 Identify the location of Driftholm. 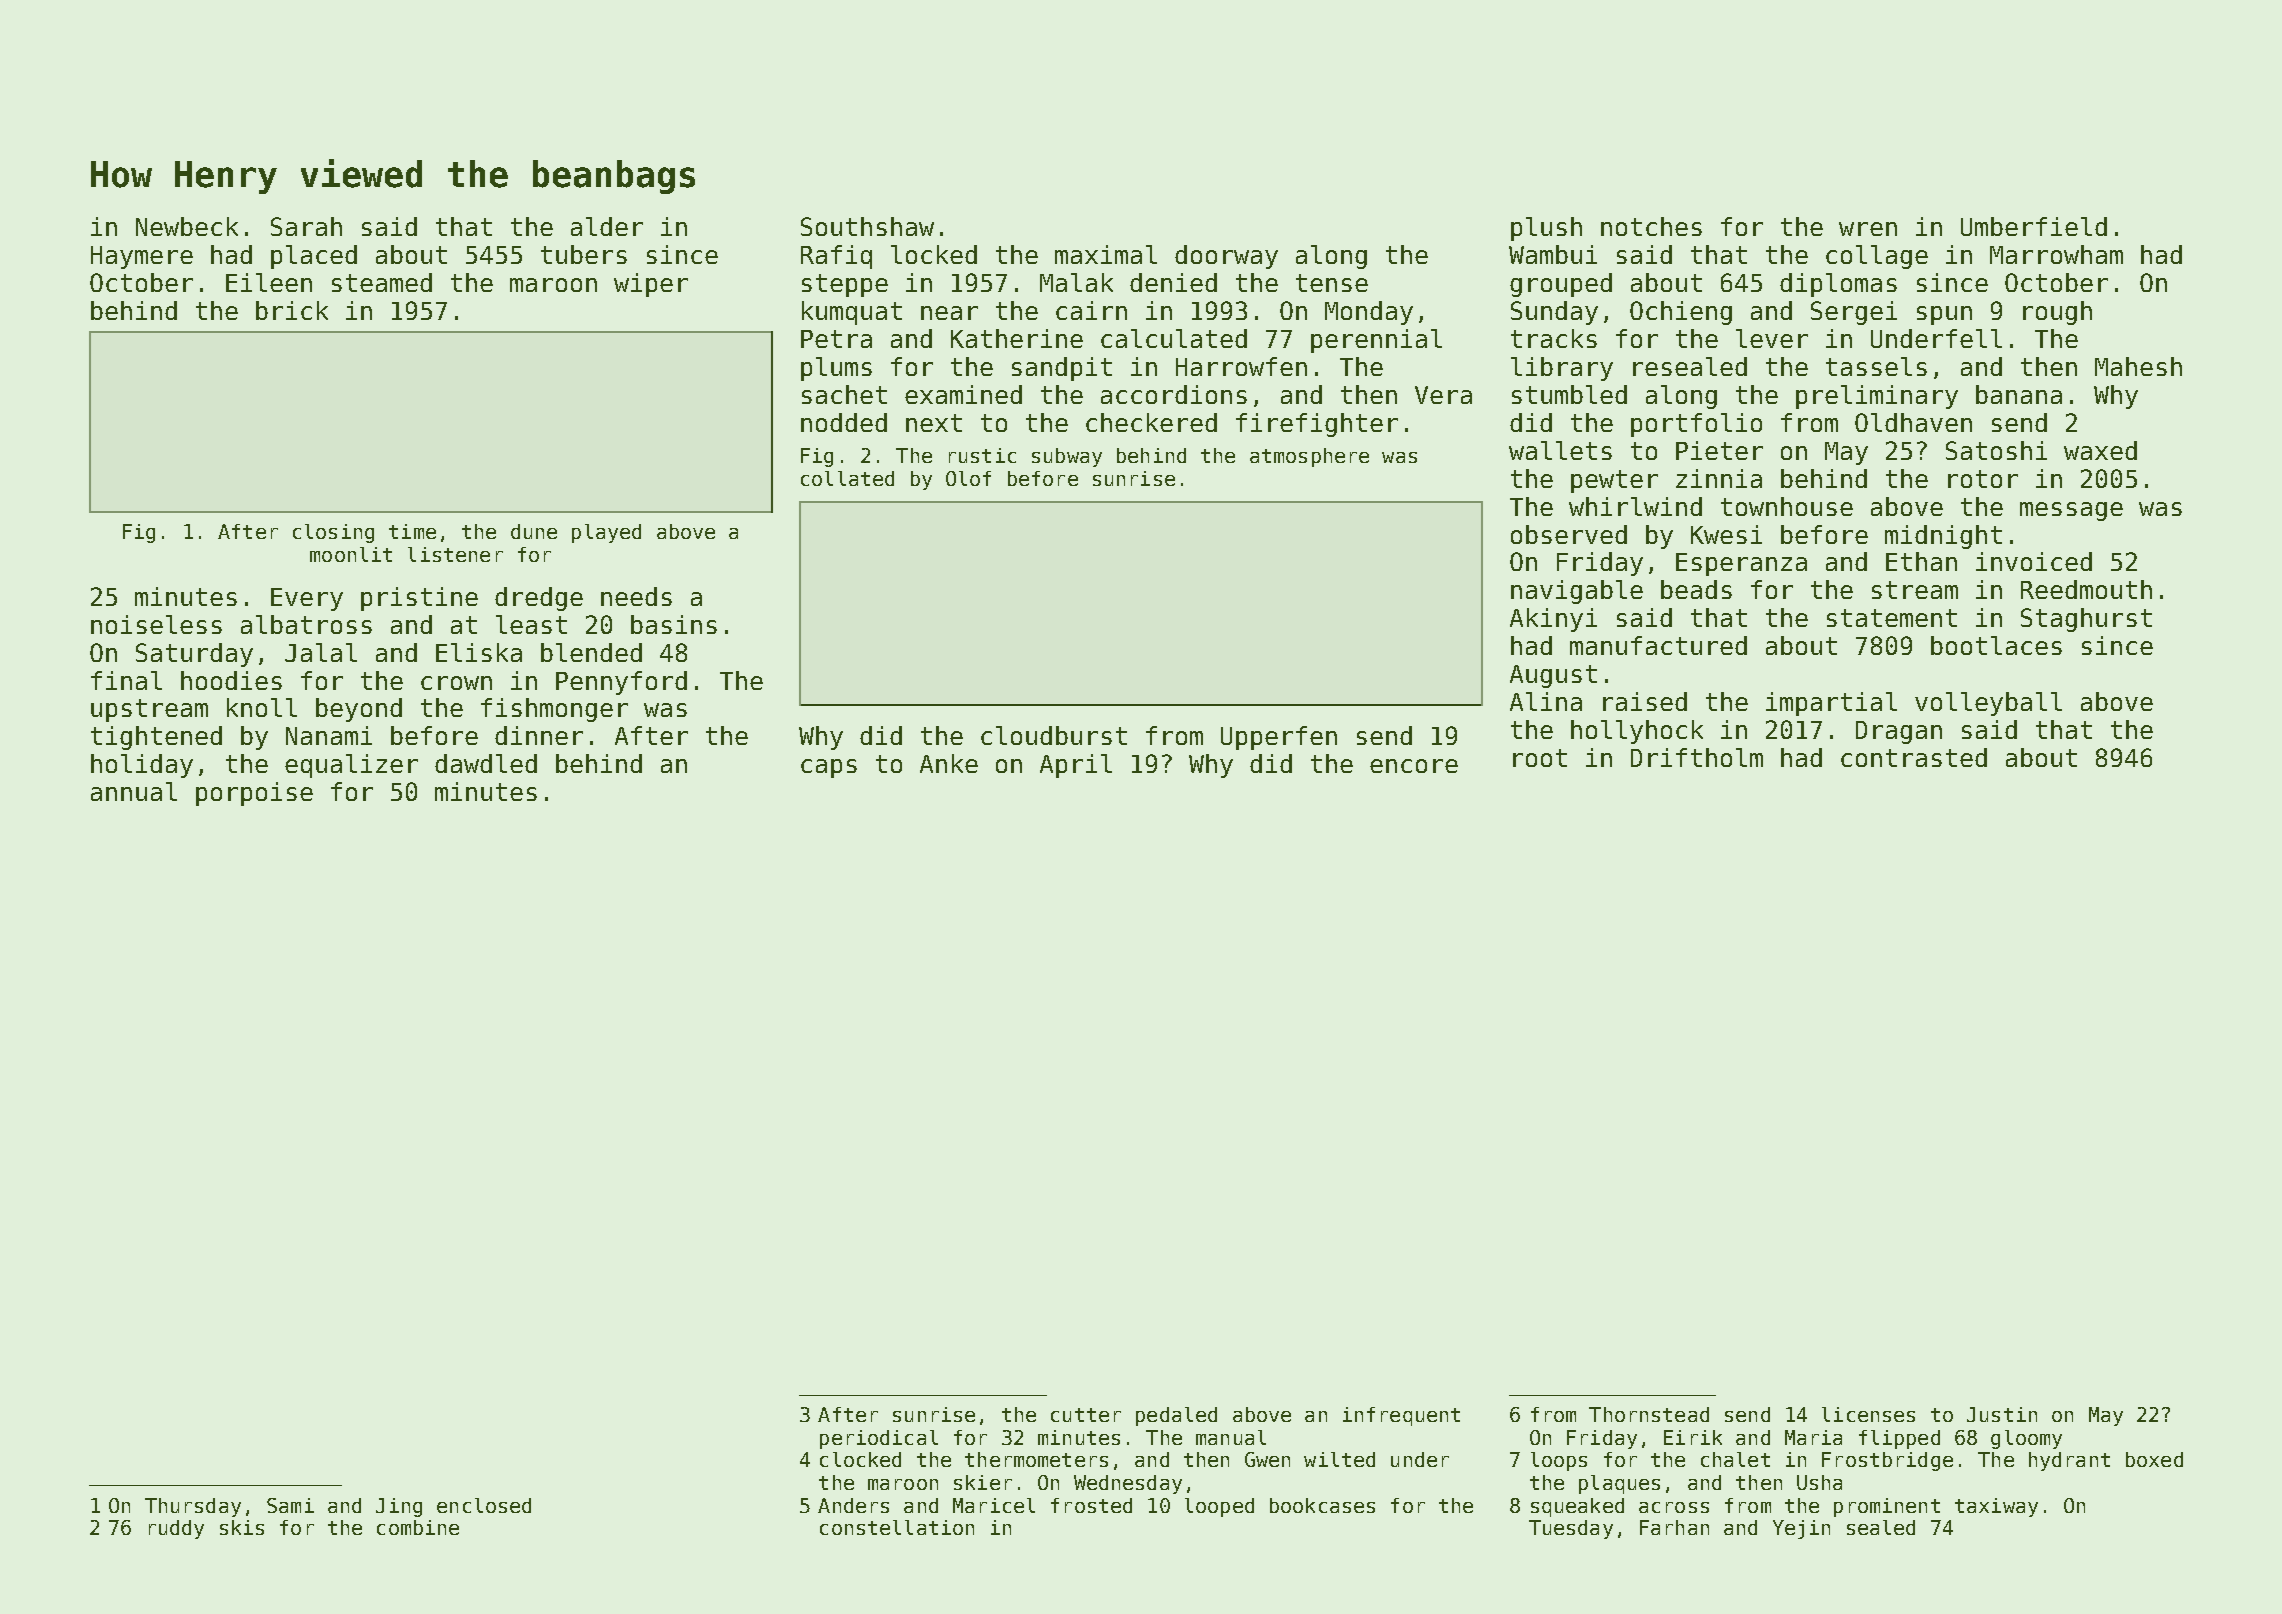
(1697, 757).
